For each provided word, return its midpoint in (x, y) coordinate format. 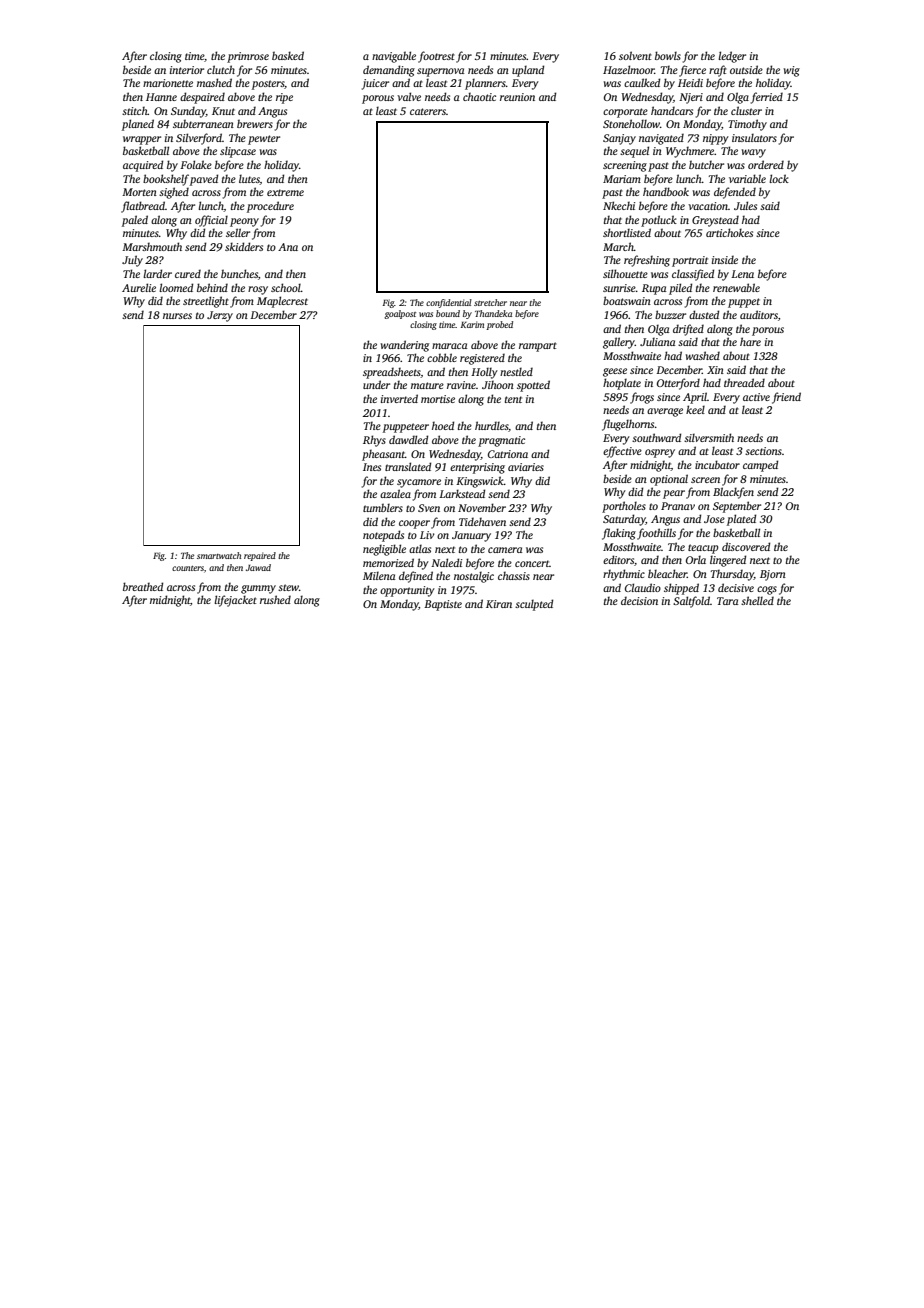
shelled (757, 600)
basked (288, 55)
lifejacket (235, 601)
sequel (634, 152)
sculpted (534, 605)
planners (485, 84)
